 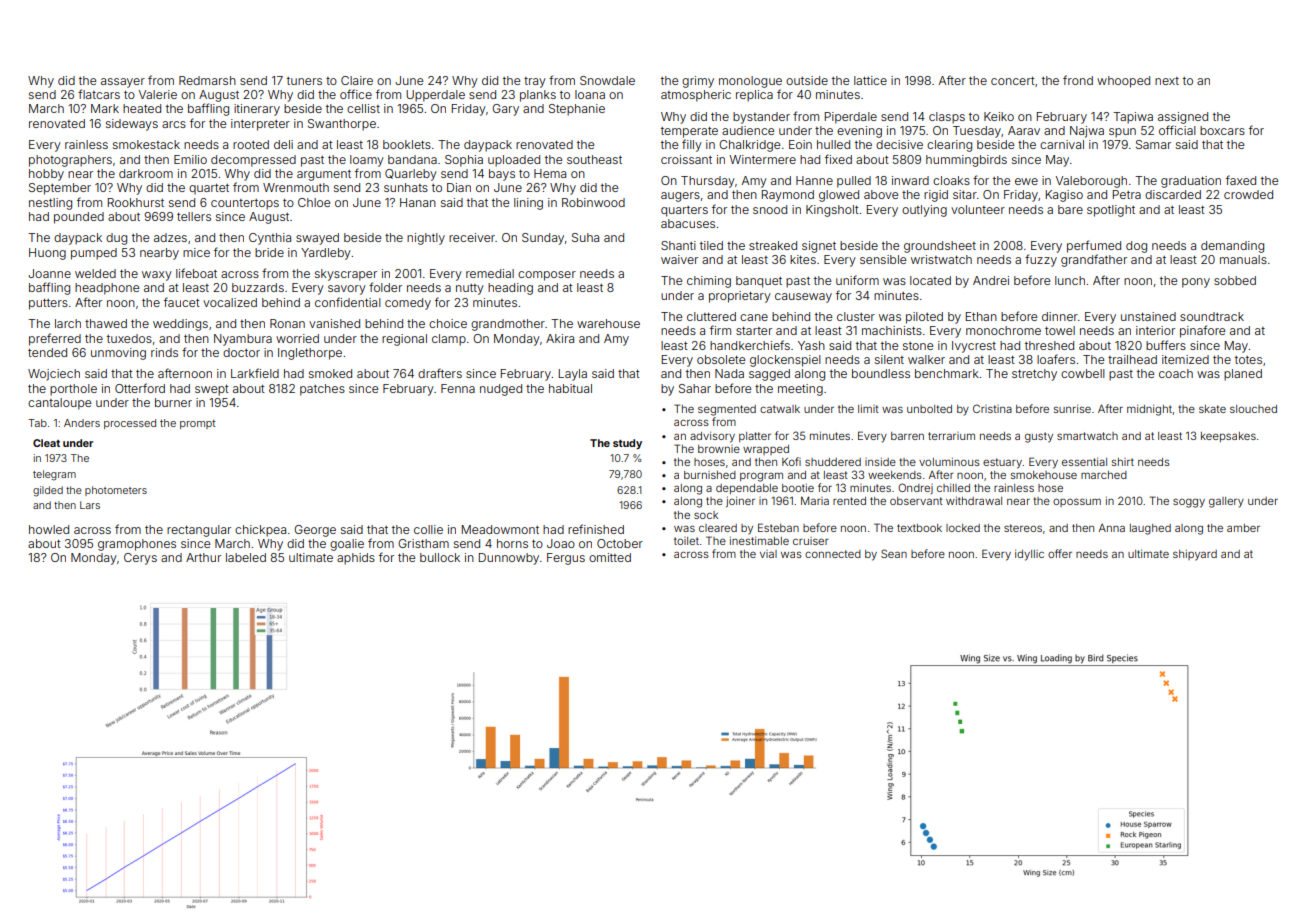 What do you see at coordinates (1226, 502) in the page?
I see `gallery` at bounding box center [1226, 502].
